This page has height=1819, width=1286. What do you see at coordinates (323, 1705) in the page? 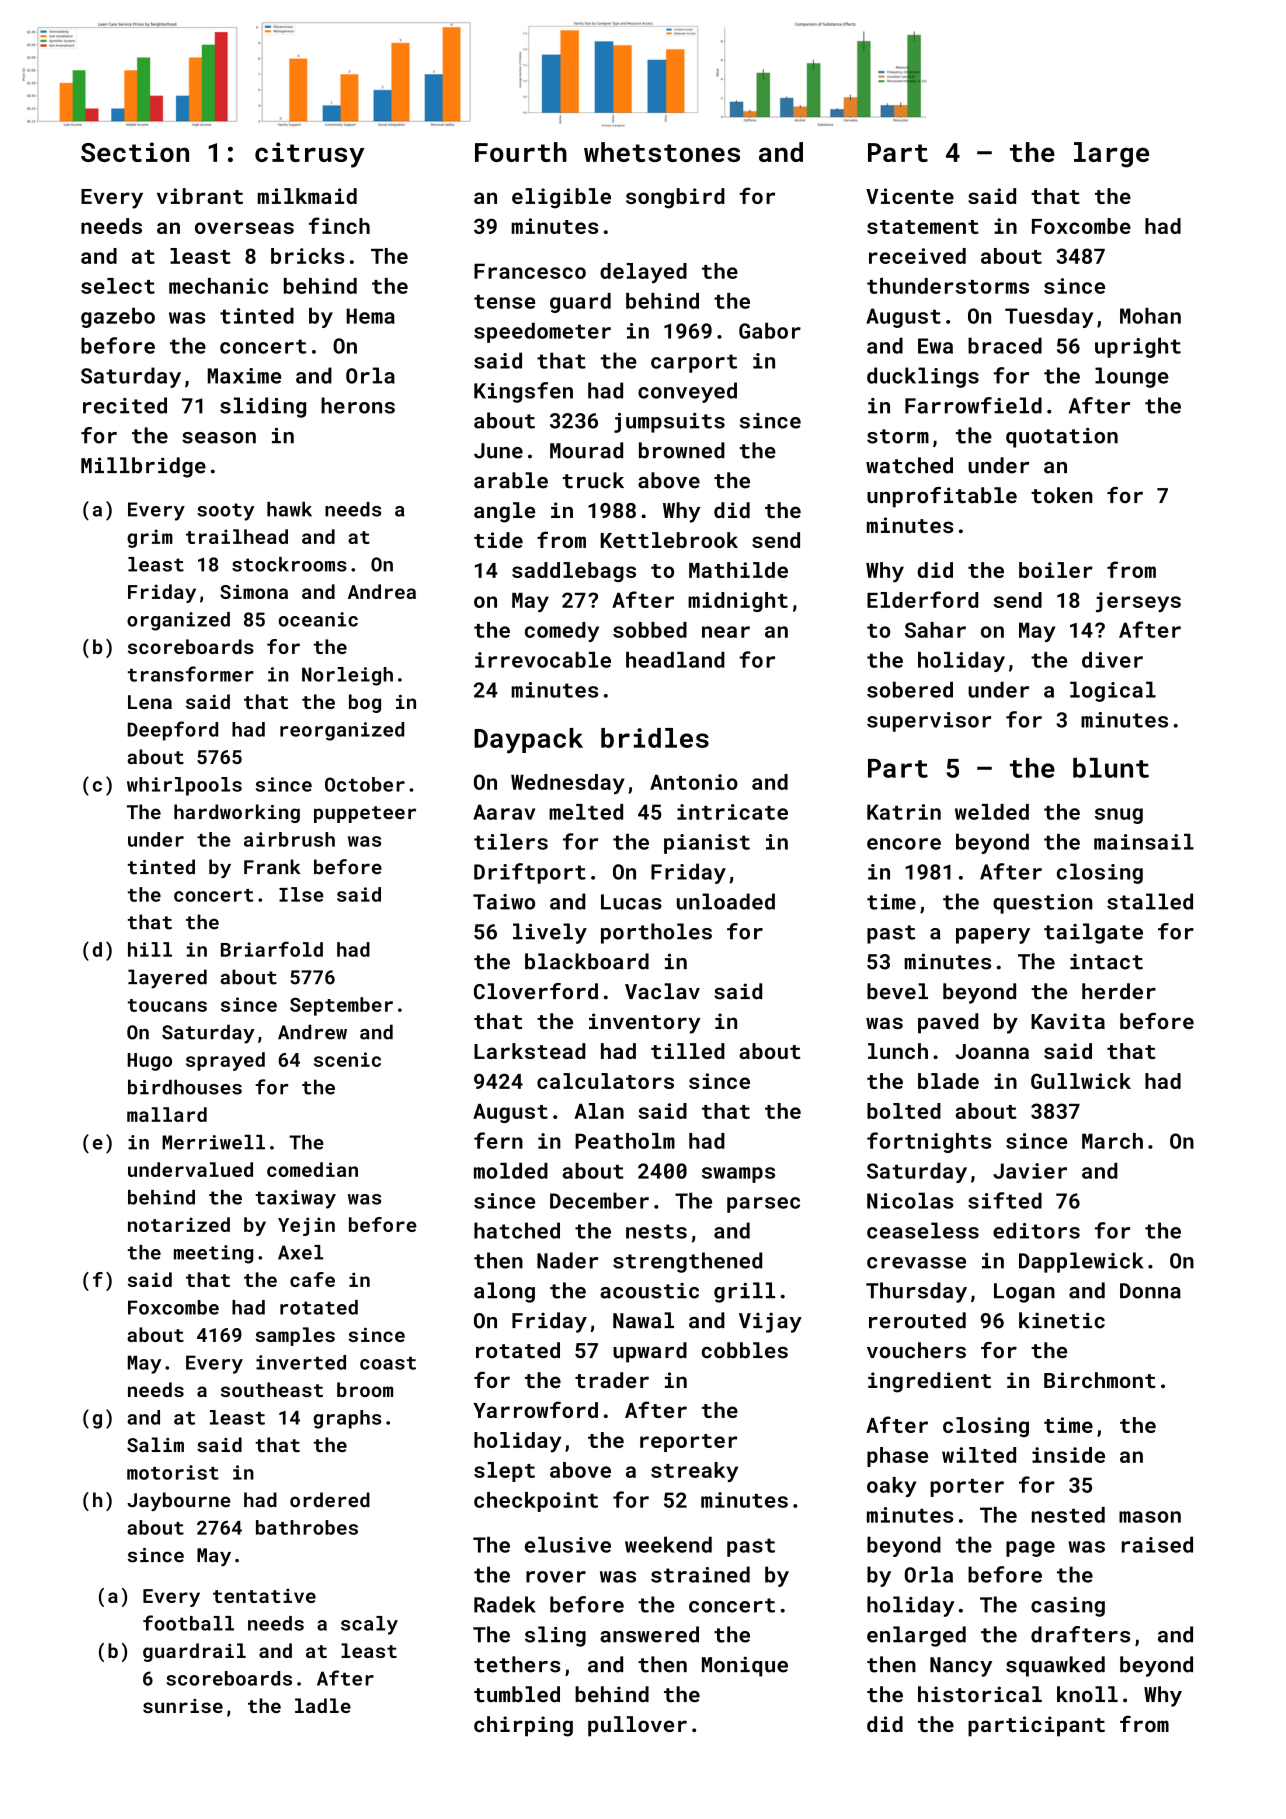
I see `ladle` at bounding box center [323, 1705].
